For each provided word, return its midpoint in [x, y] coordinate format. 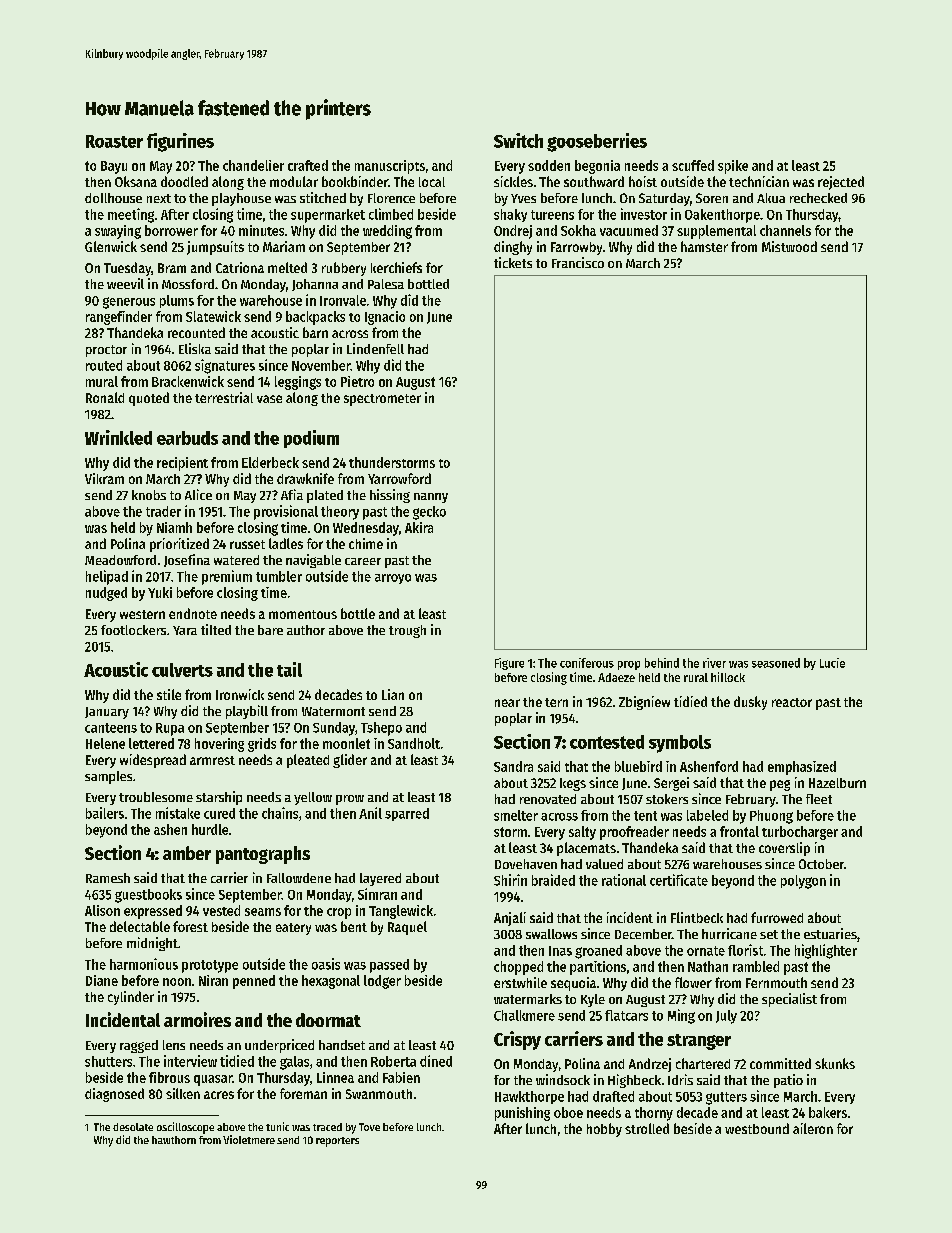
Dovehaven [526, 864]
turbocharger [800, 833]
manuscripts [390, 167]
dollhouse [113, 198]
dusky [750, 703]
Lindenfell [375, 348]
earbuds [187, 438]
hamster [704, 246]
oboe [568, 1112]
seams [263, 912]
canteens [111, 728]
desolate [133, 1127]
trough [407, 631]
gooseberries [597, 142]
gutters [726, 1098]
